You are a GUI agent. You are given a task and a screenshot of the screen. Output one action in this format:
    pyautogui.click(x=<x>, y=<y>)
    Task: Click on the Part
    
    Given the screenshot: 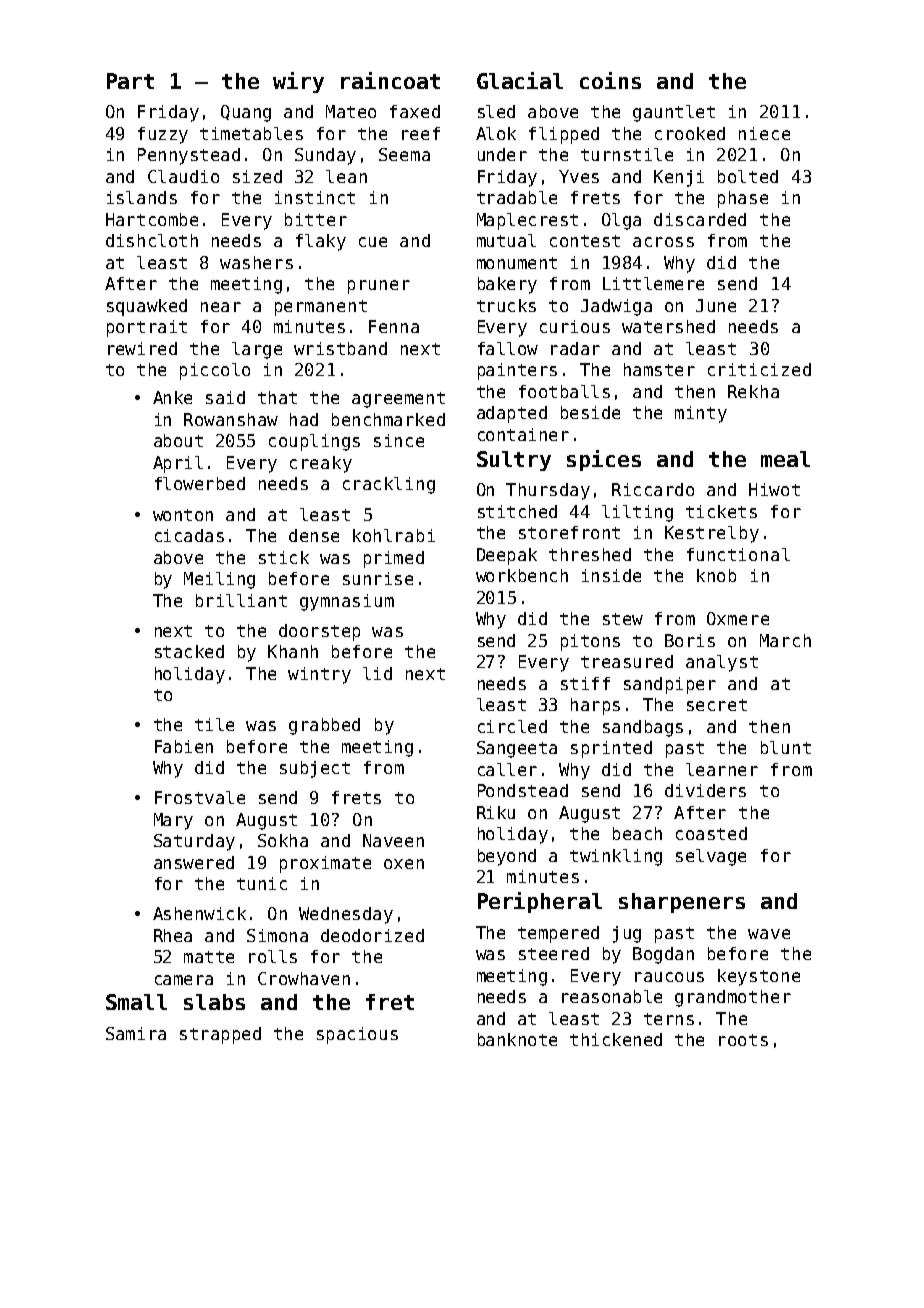 What is the action you would take?
    pyautogui.click(x=130, y=81)
